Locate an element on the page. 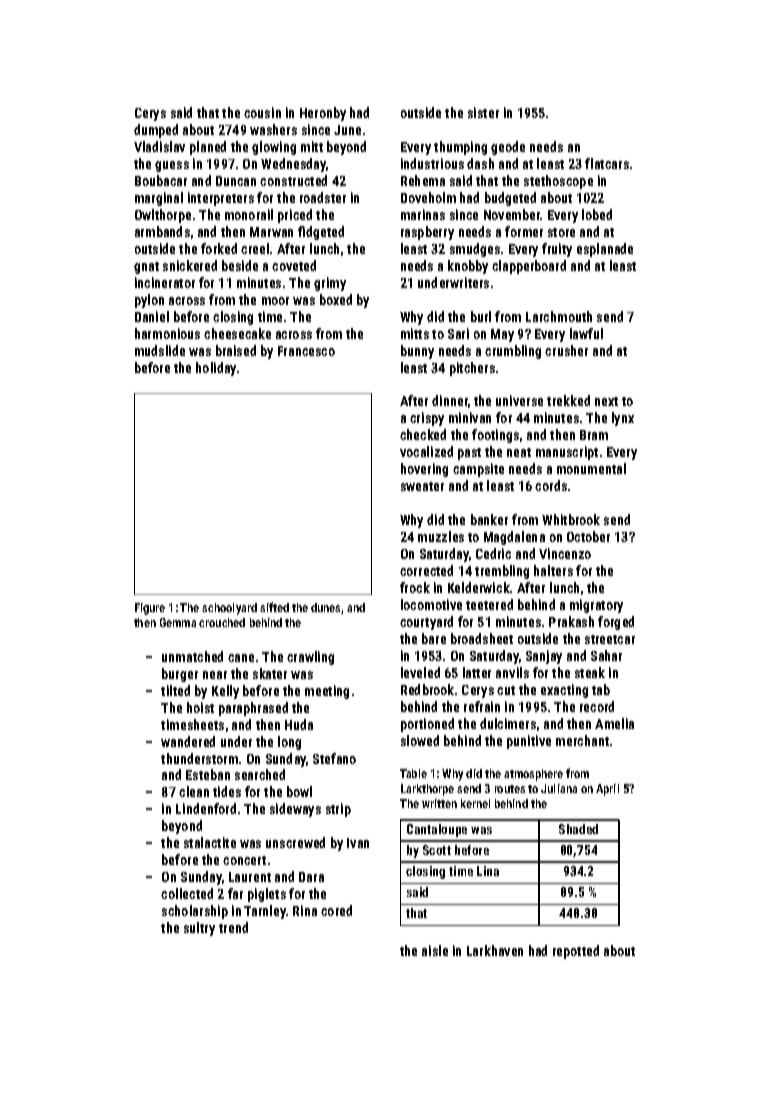  Heronby is located at coordinates (323, 114).
